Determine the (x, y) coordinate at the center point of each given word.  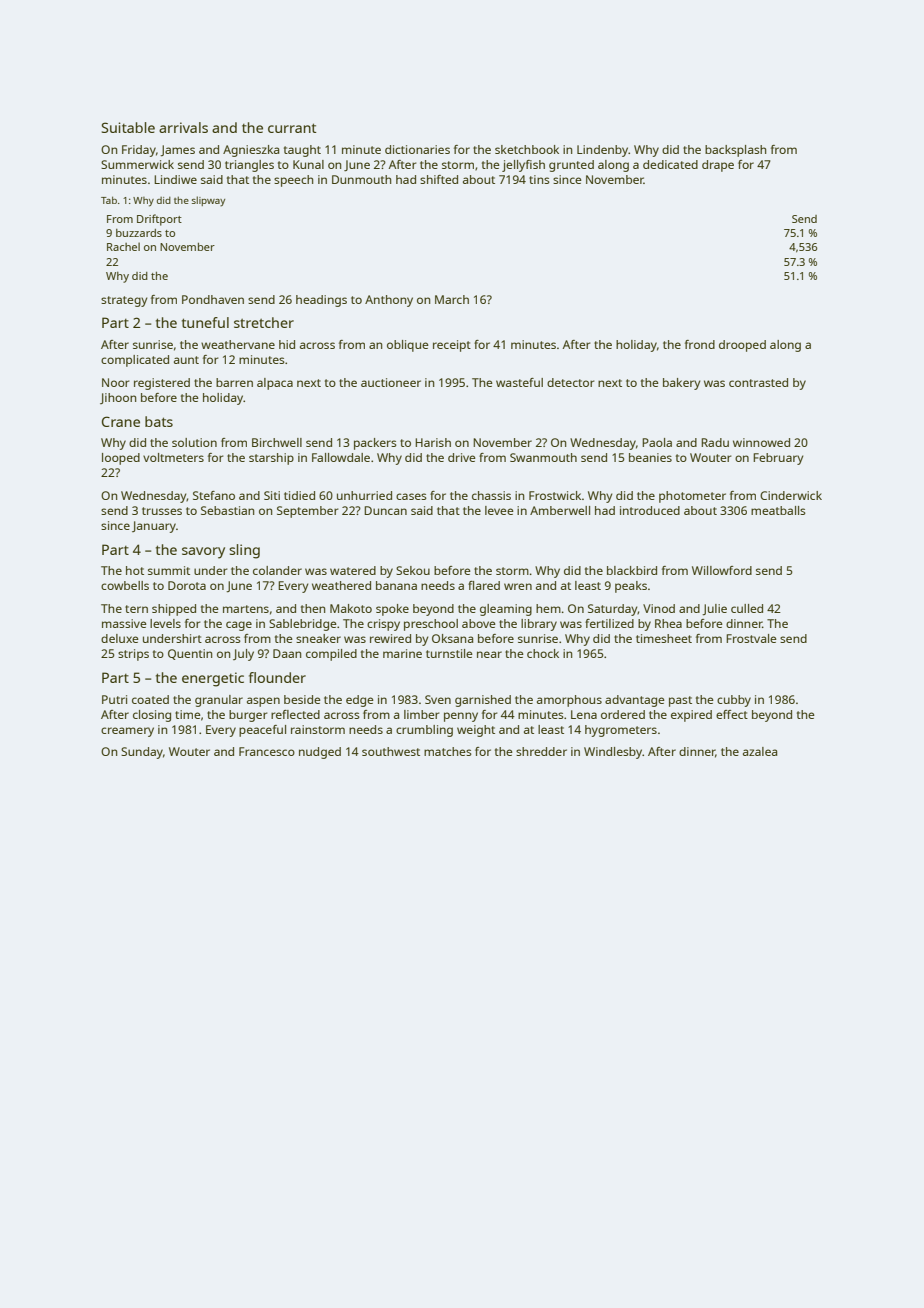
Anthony (389, 301)
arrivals (183, 127)
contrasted (758, 382)
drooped (742, 346)
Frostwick (555, 495)
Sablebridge (303, 625)
